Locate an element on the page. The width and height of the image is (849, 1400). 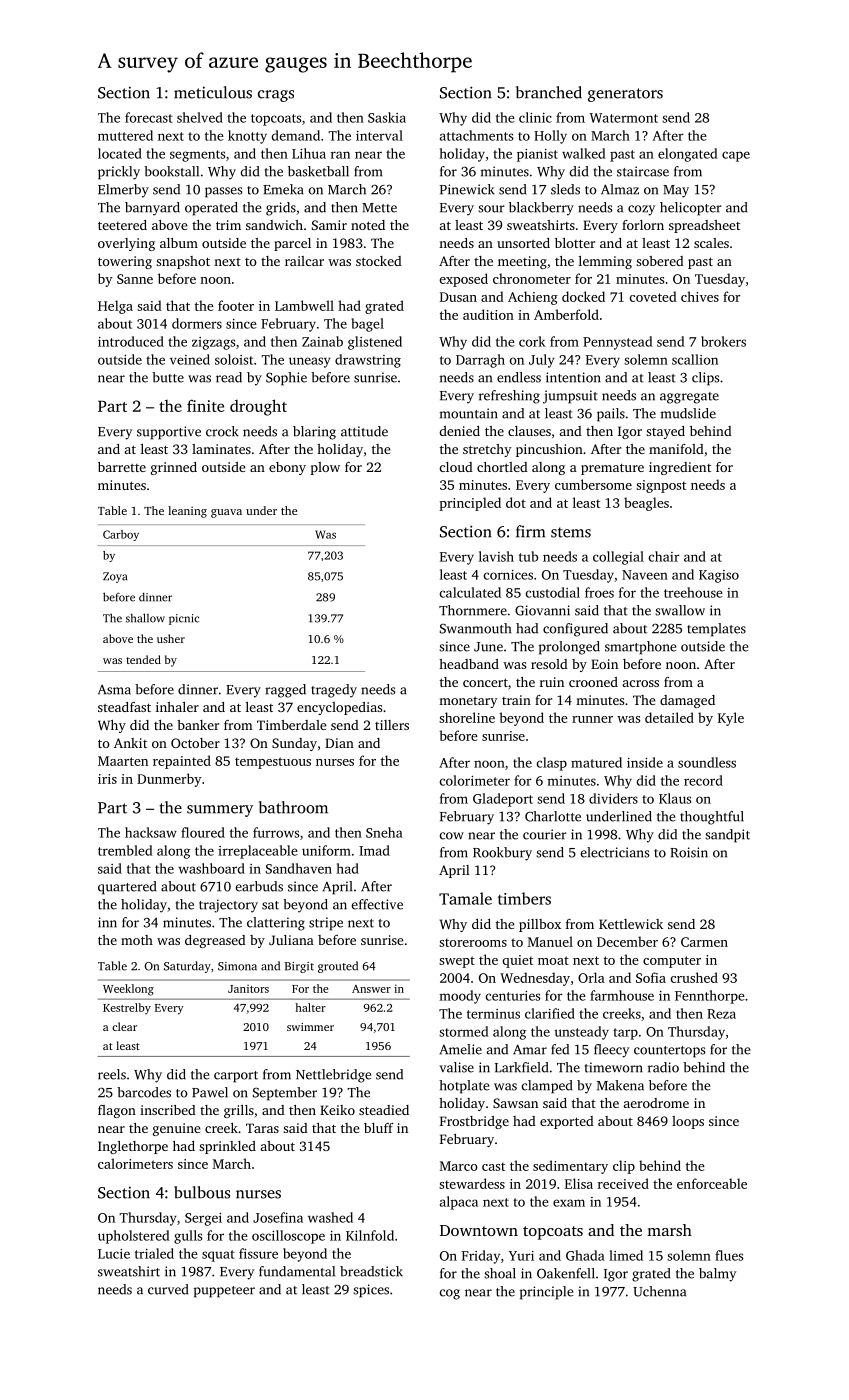
brokers is located at coordinates (723, 341).
